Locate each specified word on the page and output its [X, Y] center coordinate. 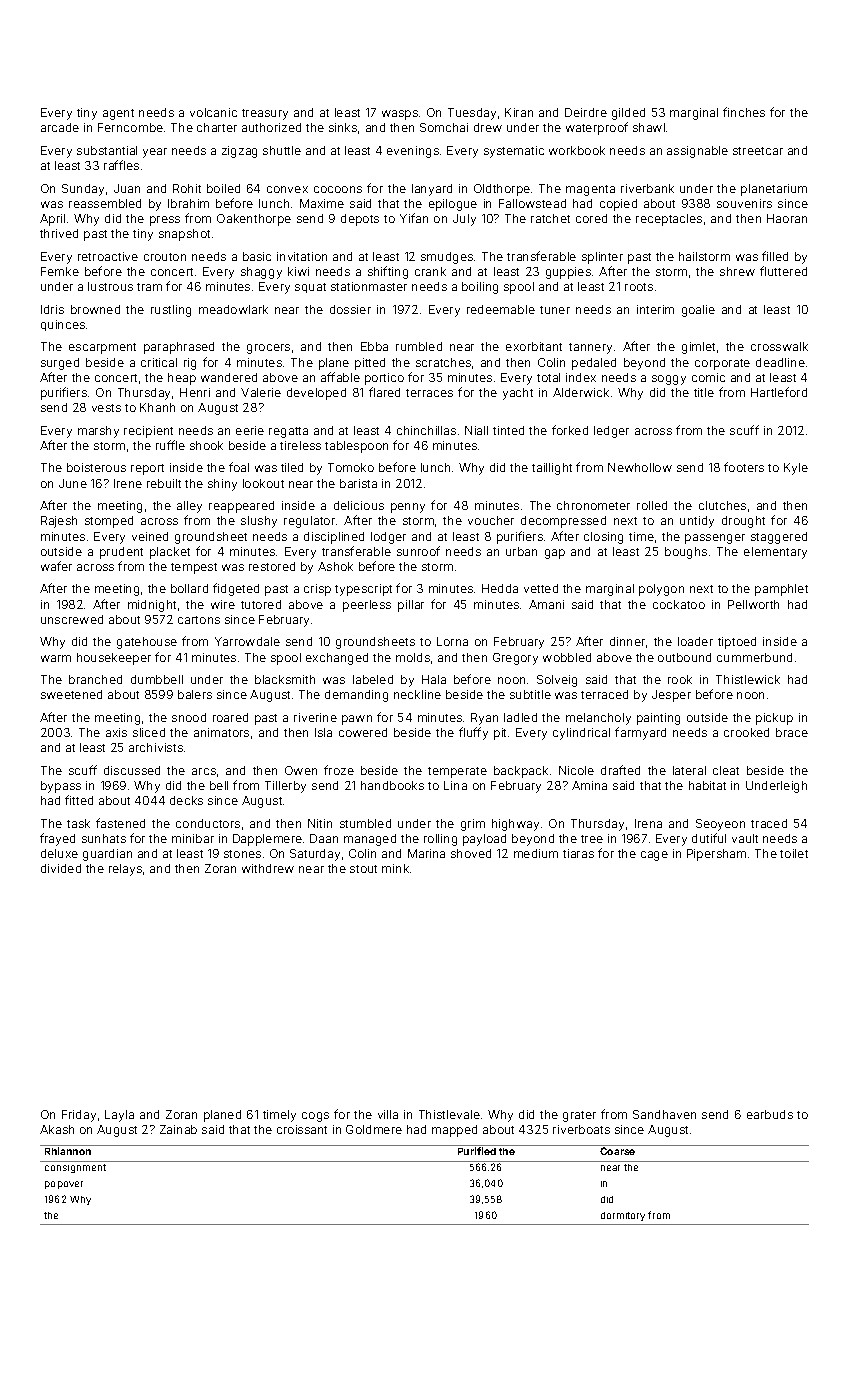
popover [64, 1185]
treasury [265, 114]
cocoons [338, 189]
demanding [356, 696]
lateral [689, 770]
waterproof [597, 128]
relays [125, 870]
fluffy [473, 733]
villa [388, 1114]
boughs [686, 553]
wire [223, 604]
